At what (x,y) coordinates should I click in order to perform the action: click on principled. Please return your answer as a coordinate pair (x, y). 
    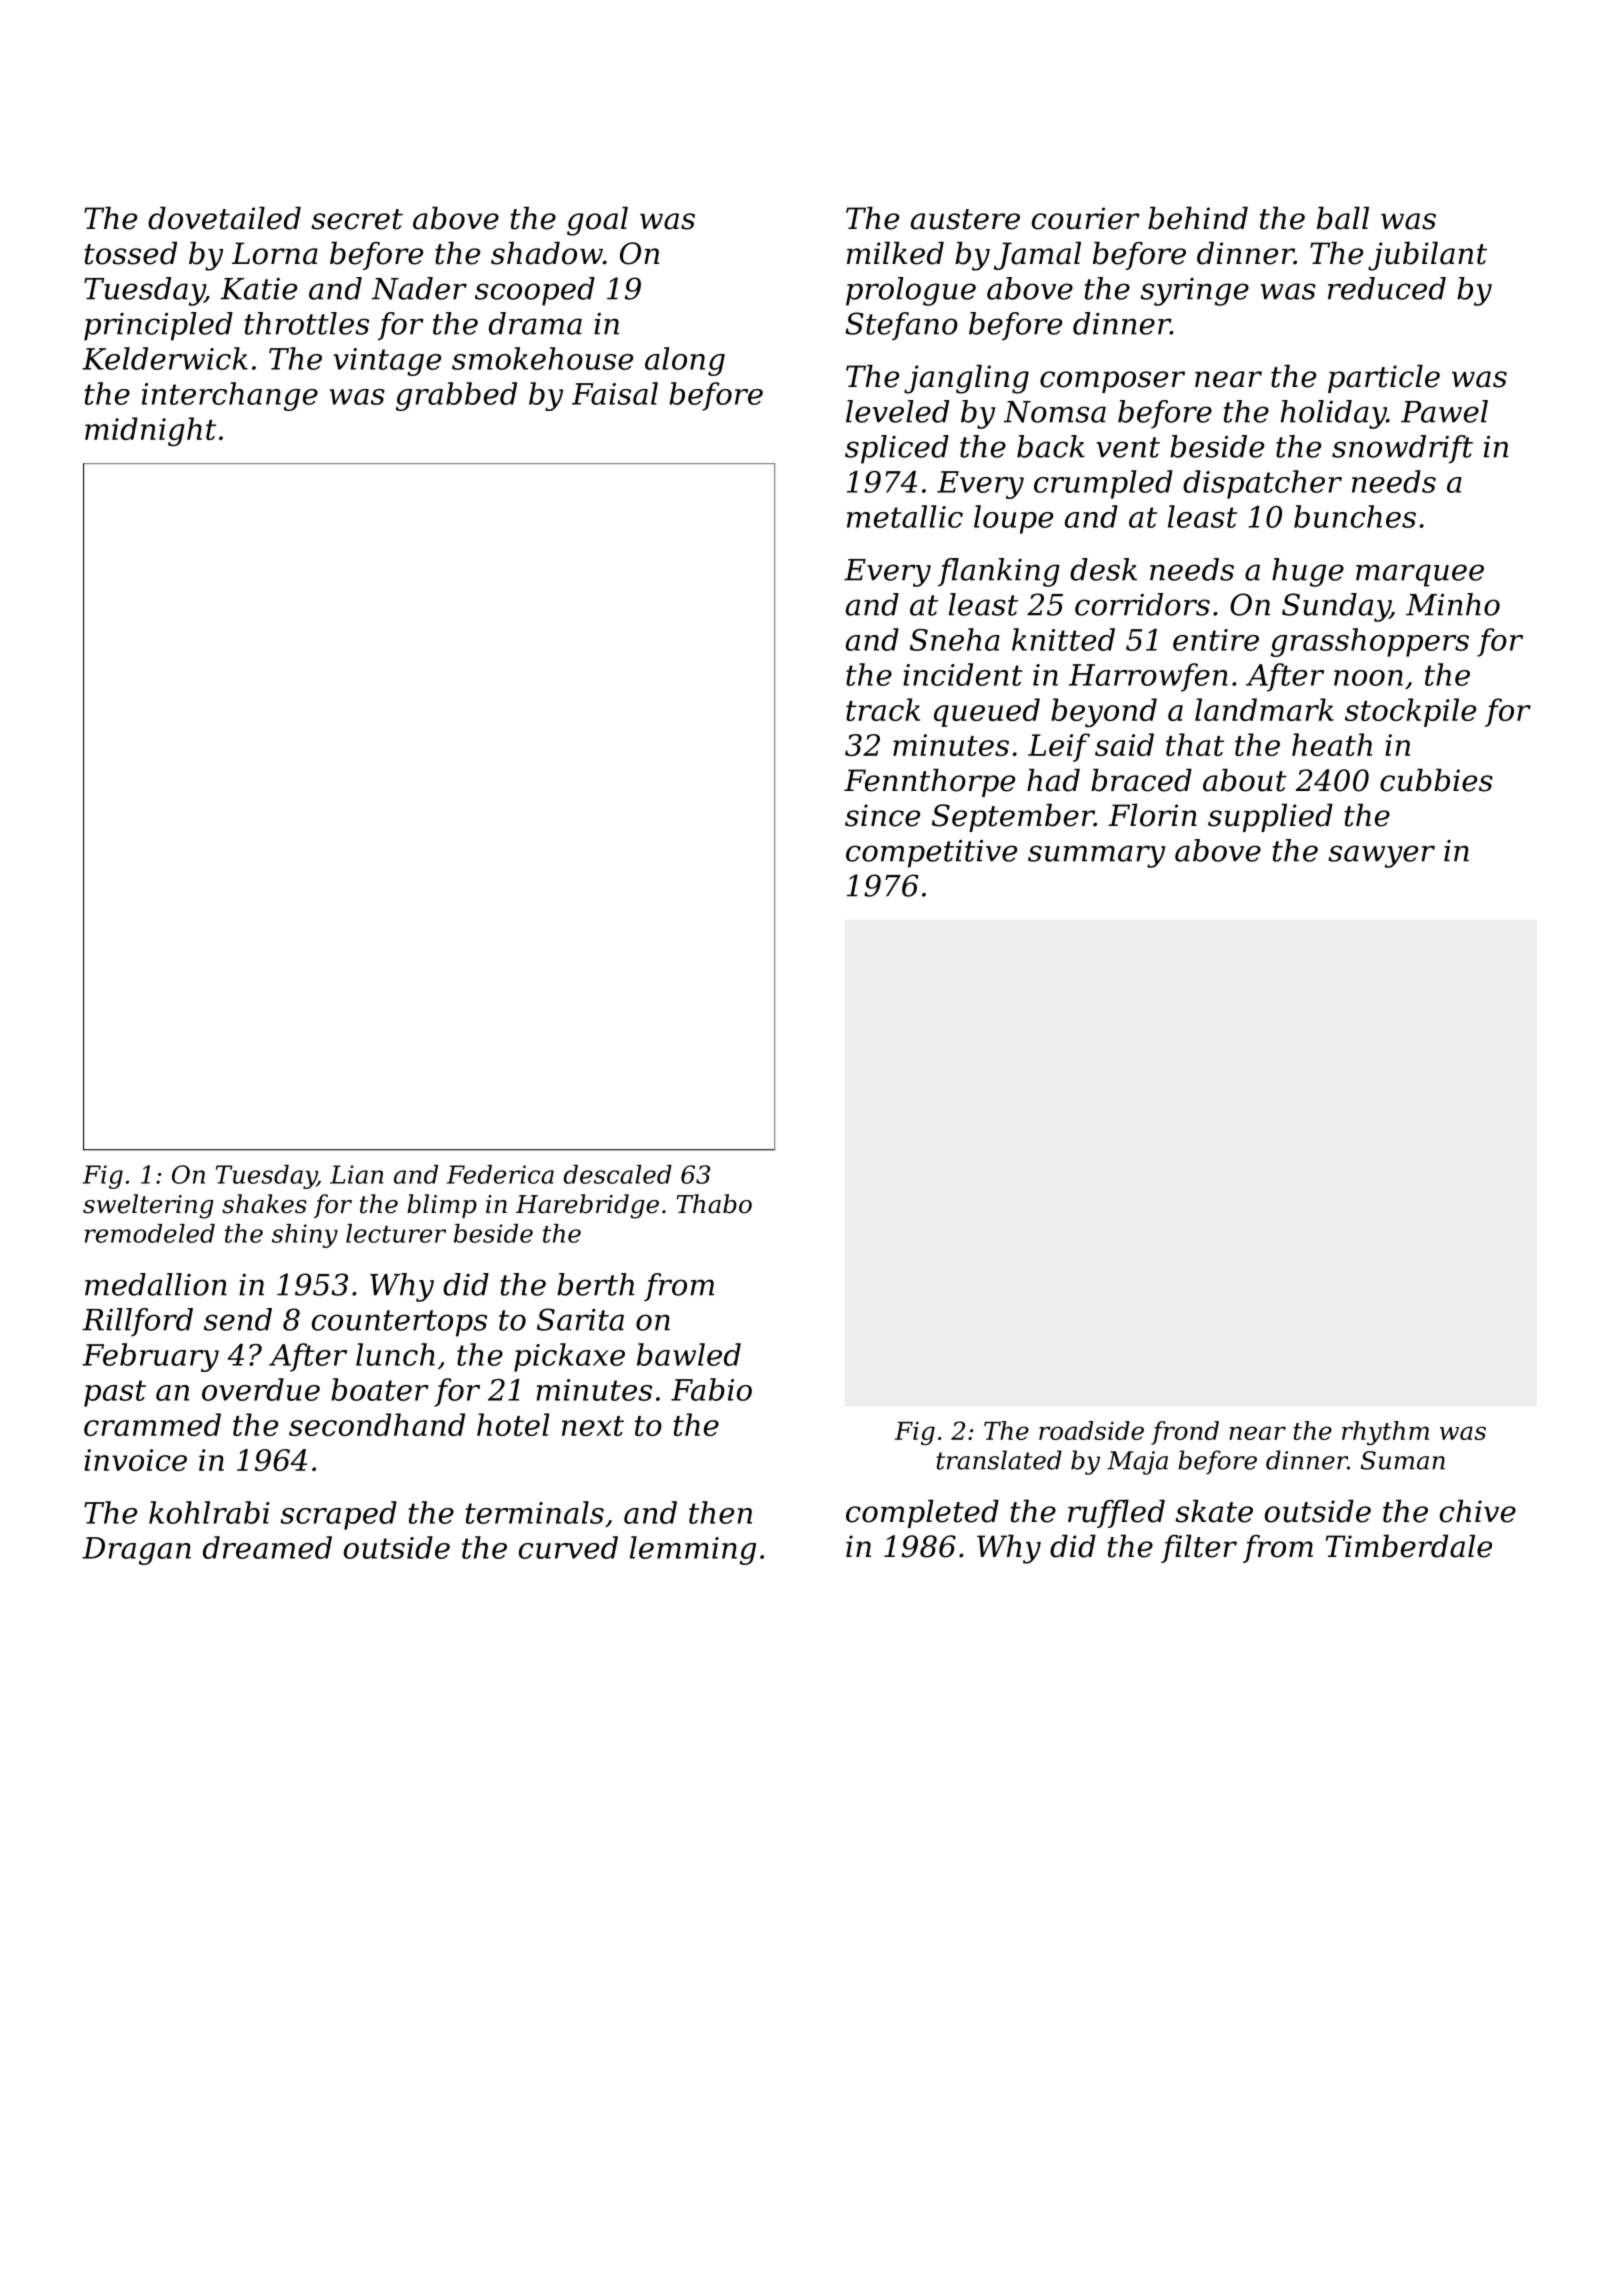
    Looking at the image, I should click on (158, 326).
